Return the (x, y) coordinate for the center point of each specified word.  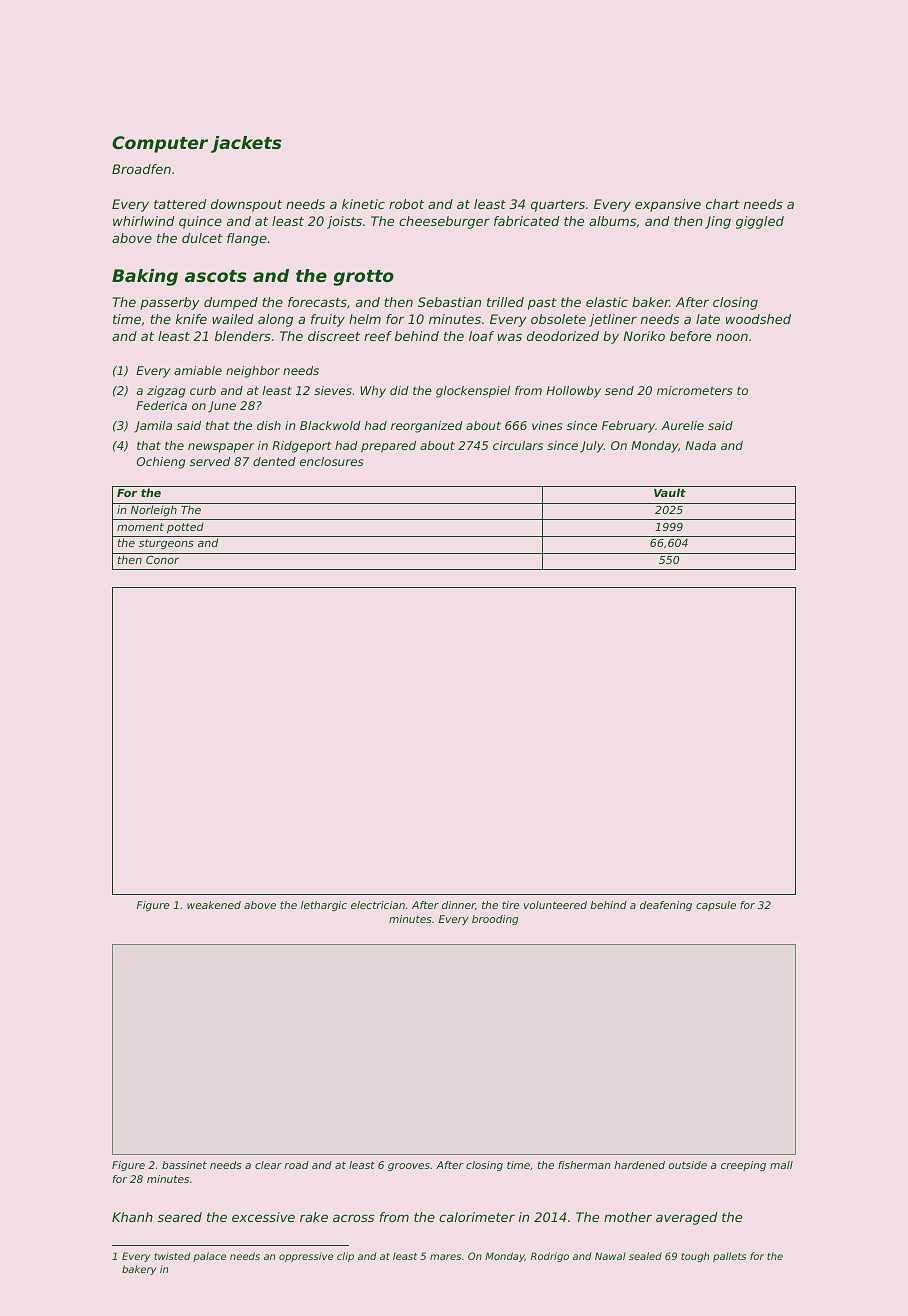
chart (723, 204)
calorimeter (477, 1217)
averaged (686, 1218)
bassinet (184, 1165)
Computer (160, 144)
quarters (558, 206)
